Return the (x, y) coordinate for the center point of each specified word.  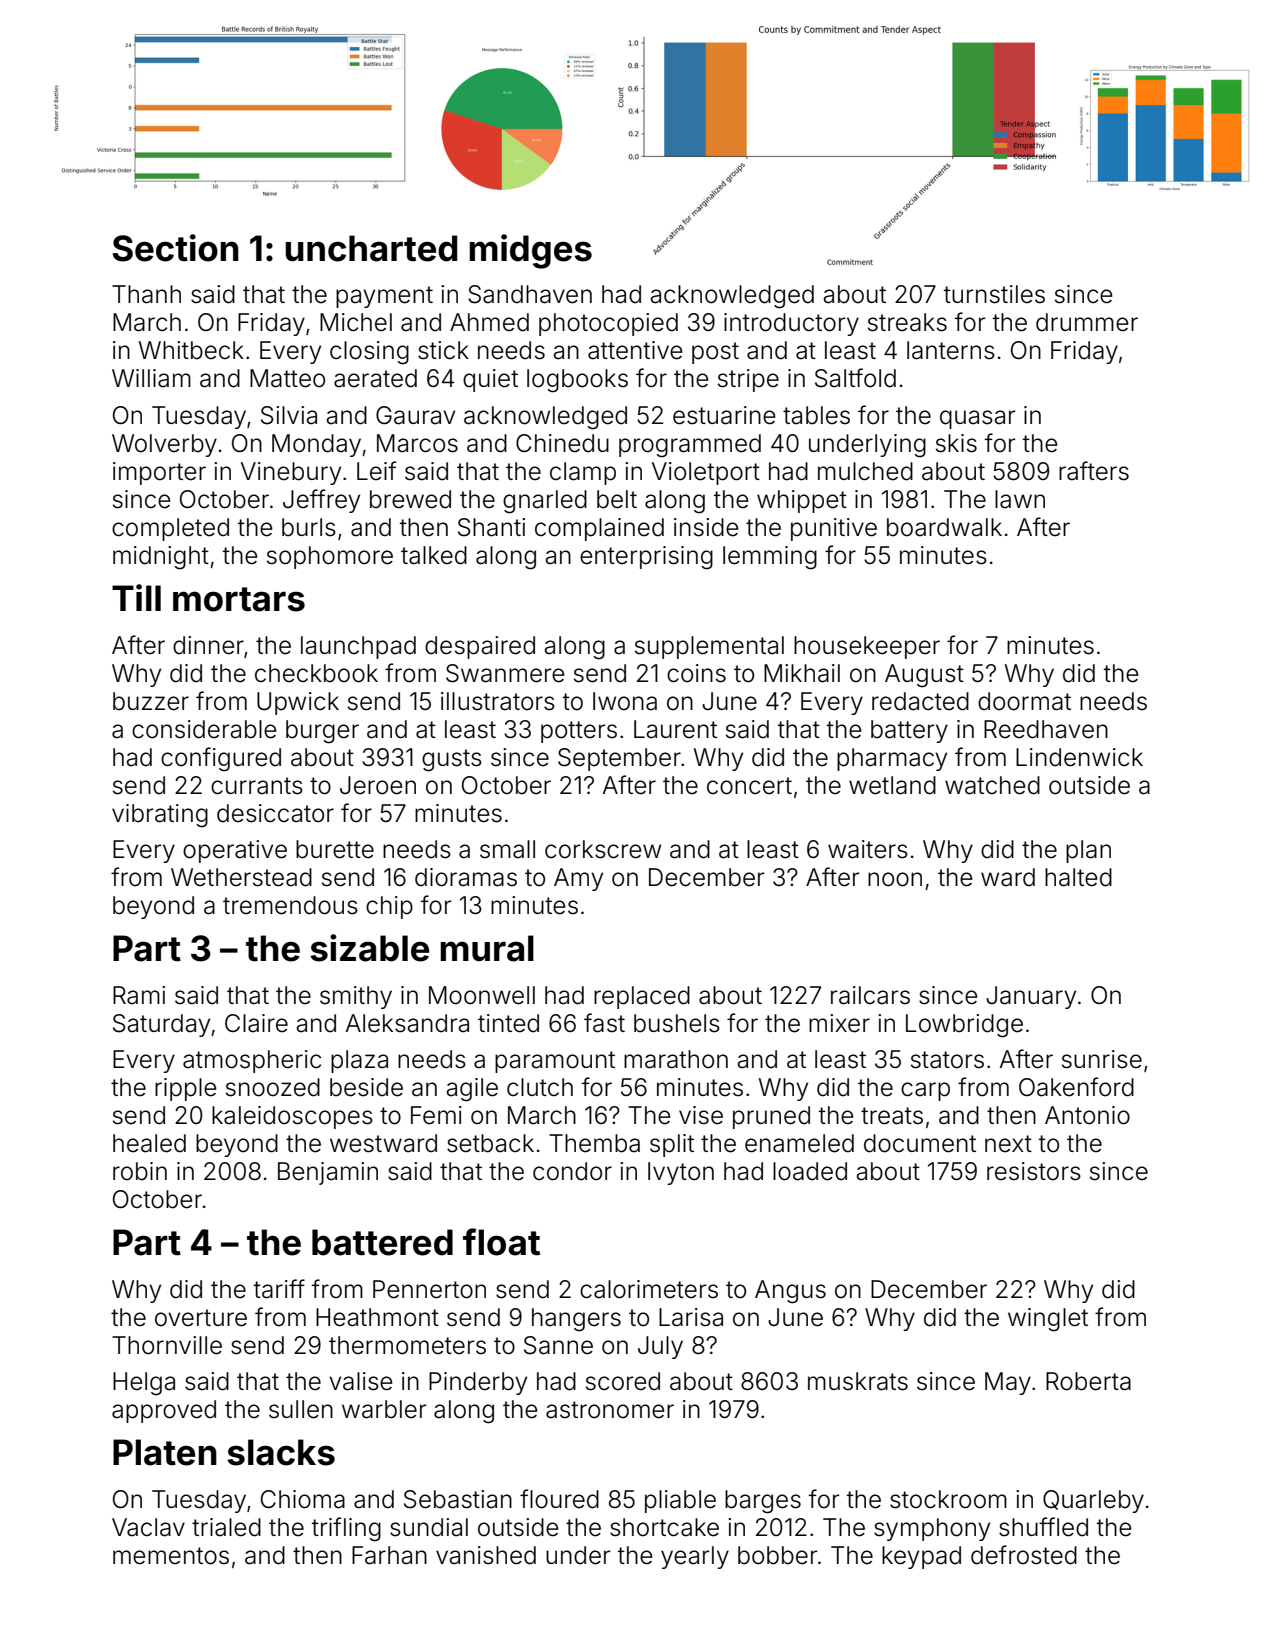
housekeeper (867, 647)
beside (366, 1087)
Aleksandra (407, 1023)
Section (176, 248)
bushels (677, 1023)
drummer (1087, 322)
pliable (680, 1501)
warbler (384, 1409)
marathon (676, 1059)
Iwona (625, 701)
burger (322, 732)
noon (895, 879)
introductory (791, 324)
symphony (932, 1529)
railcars (870, 995)
